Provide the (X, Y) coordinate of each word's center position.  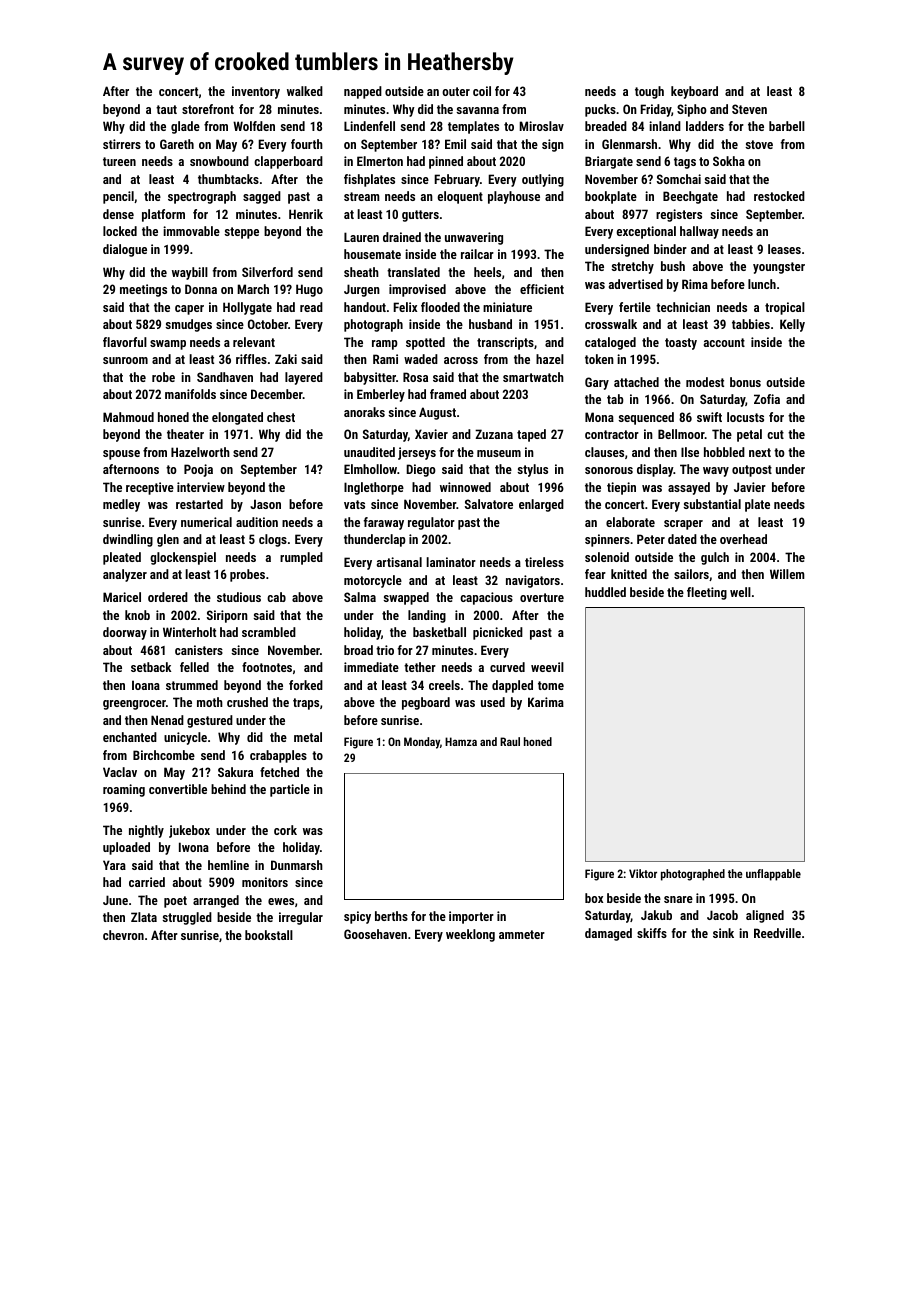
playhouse (514, 197)
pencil (118, 197)
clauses (604, 452)
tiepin (621, 488)
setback (151, 667)
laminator (451, 562)
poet (175, 902)
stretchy (632, 267)
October (268, 324)
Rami (385, 359)
